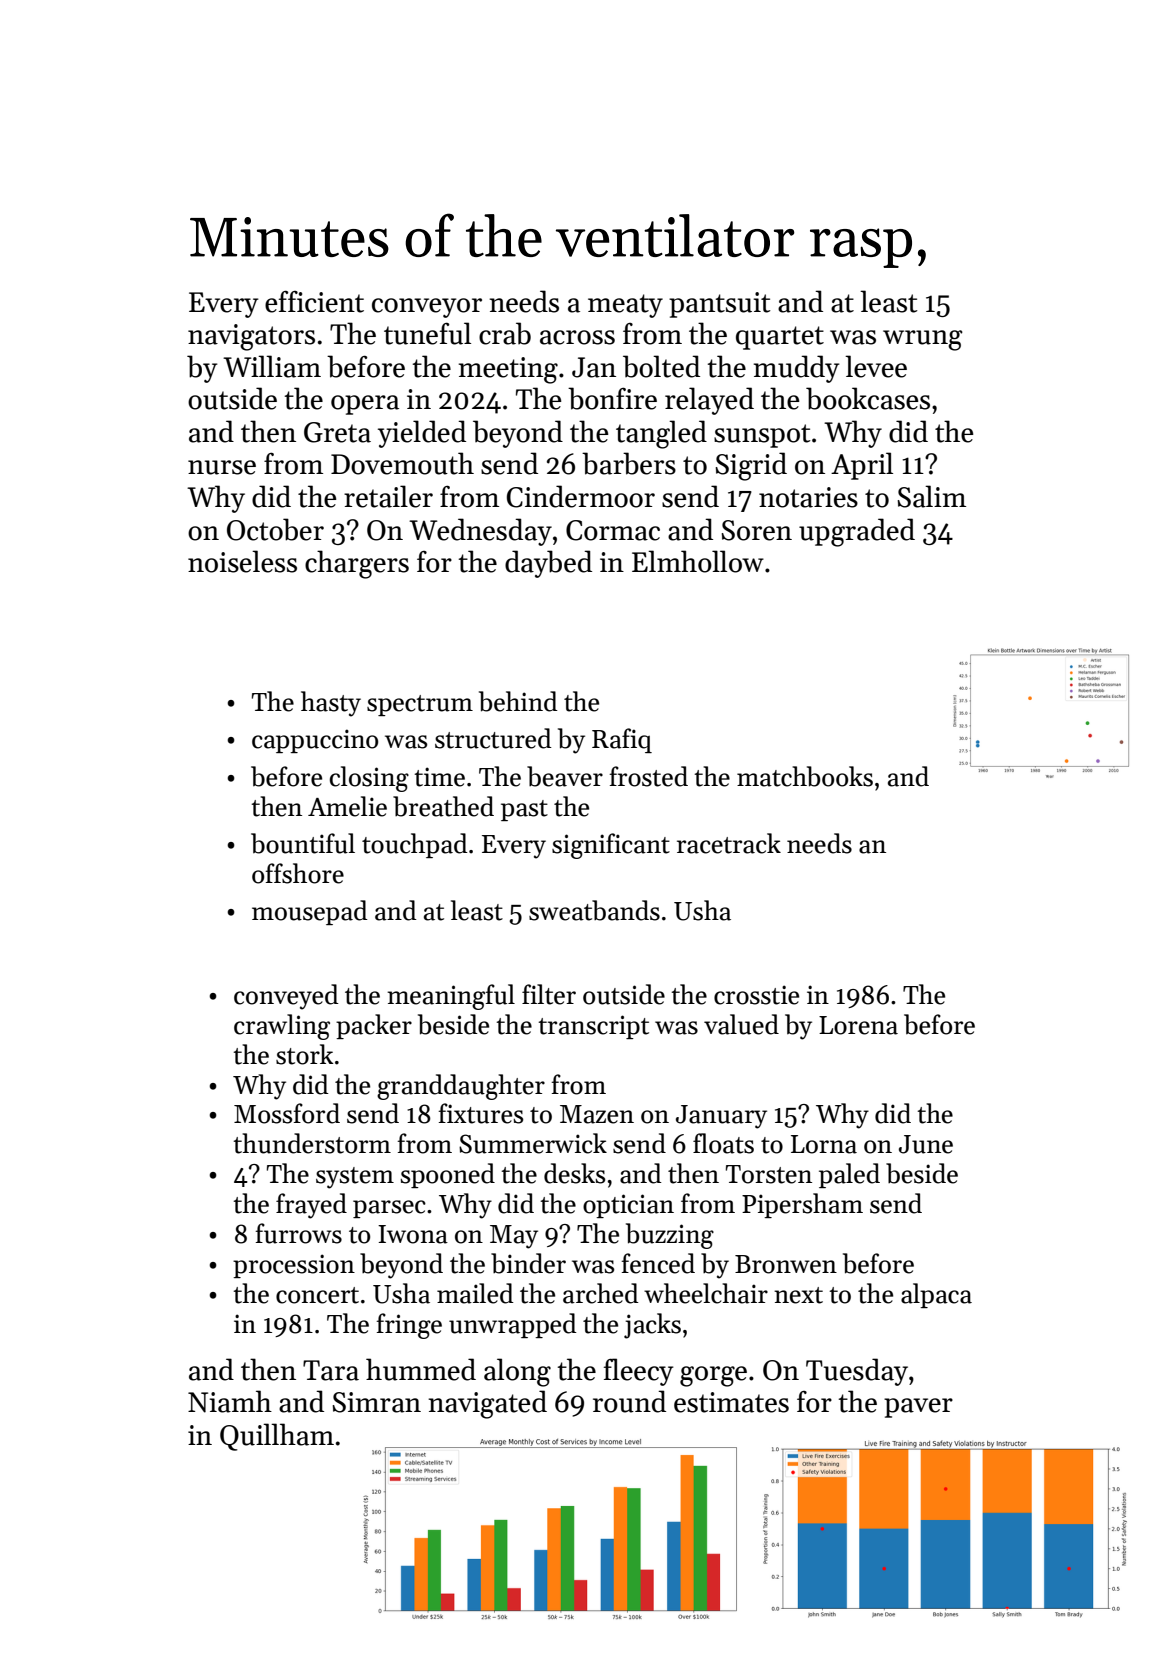  What do you see at coordinates (629, 1401) in the page?
I see `round` at bounding box center [629, 1401].
